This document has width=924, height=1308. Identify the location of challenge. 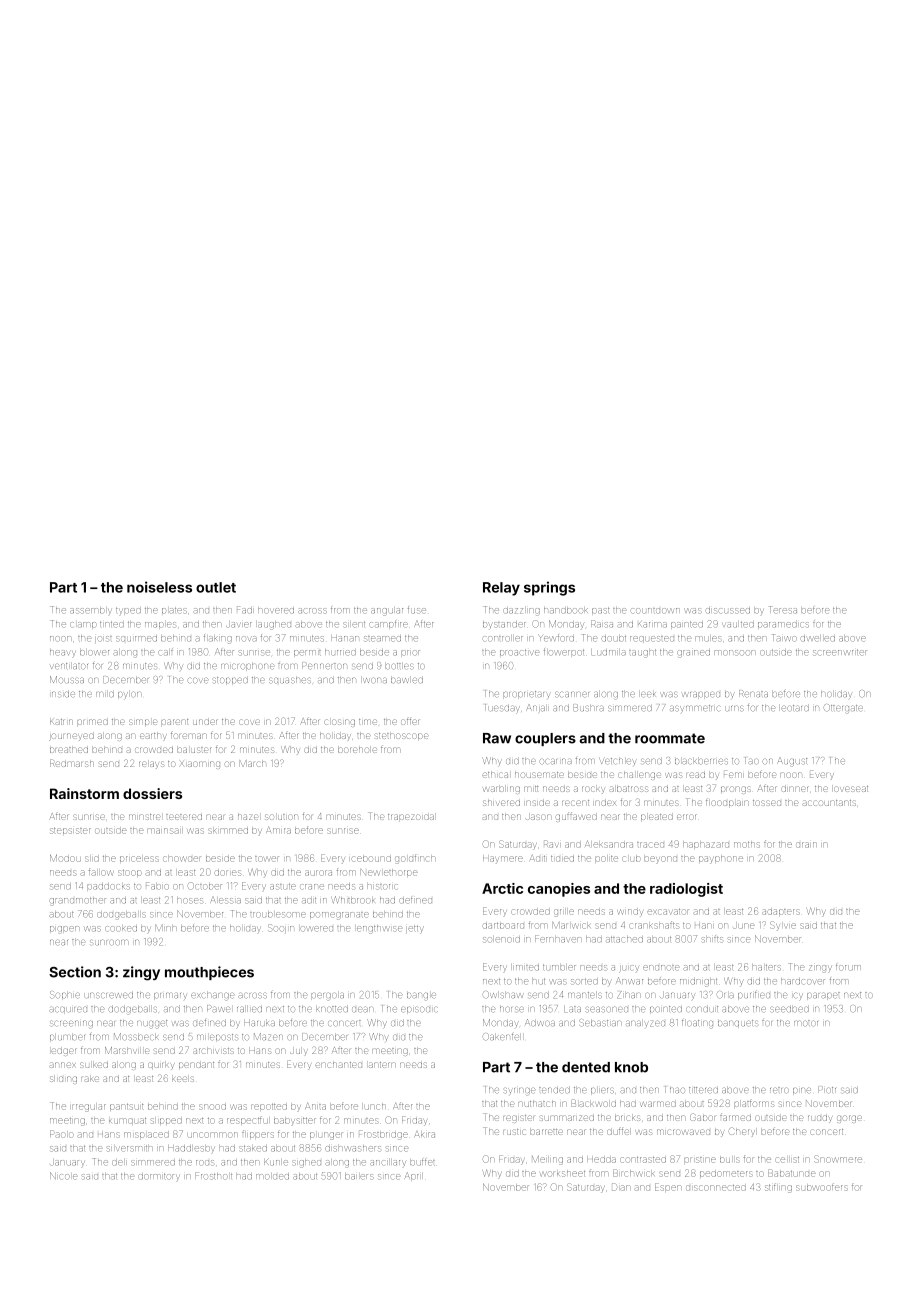
(640, 776).
